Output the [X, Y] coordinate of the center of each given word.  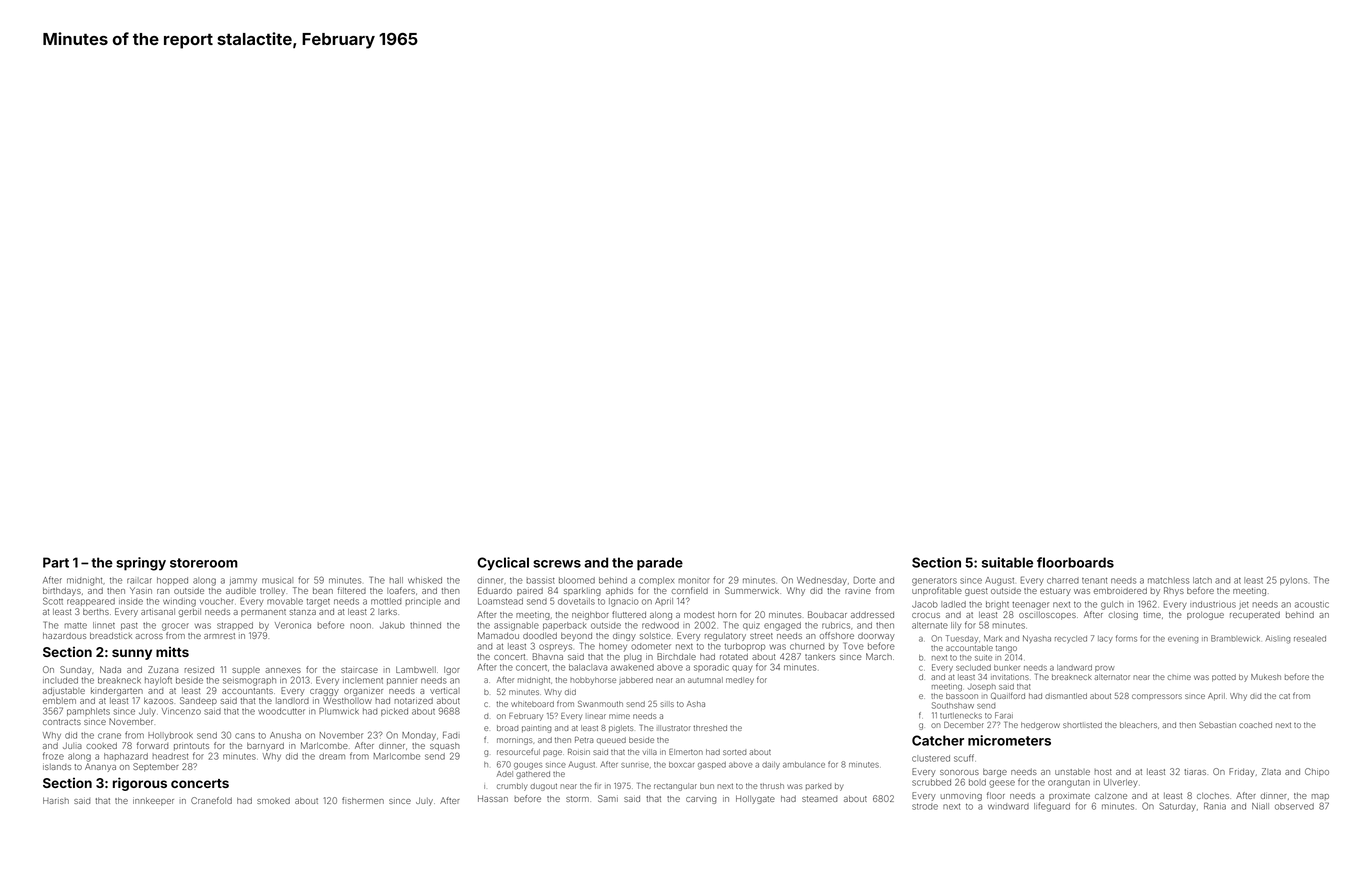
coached [1255, 725]
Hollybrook [170, 736]
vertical [445, 691]
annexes [283, 670]
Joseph [982, 687]
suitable [1007, 562]
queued [611, 740]
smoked [273, 800]
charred [1063, 580]
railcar [139, 580]
